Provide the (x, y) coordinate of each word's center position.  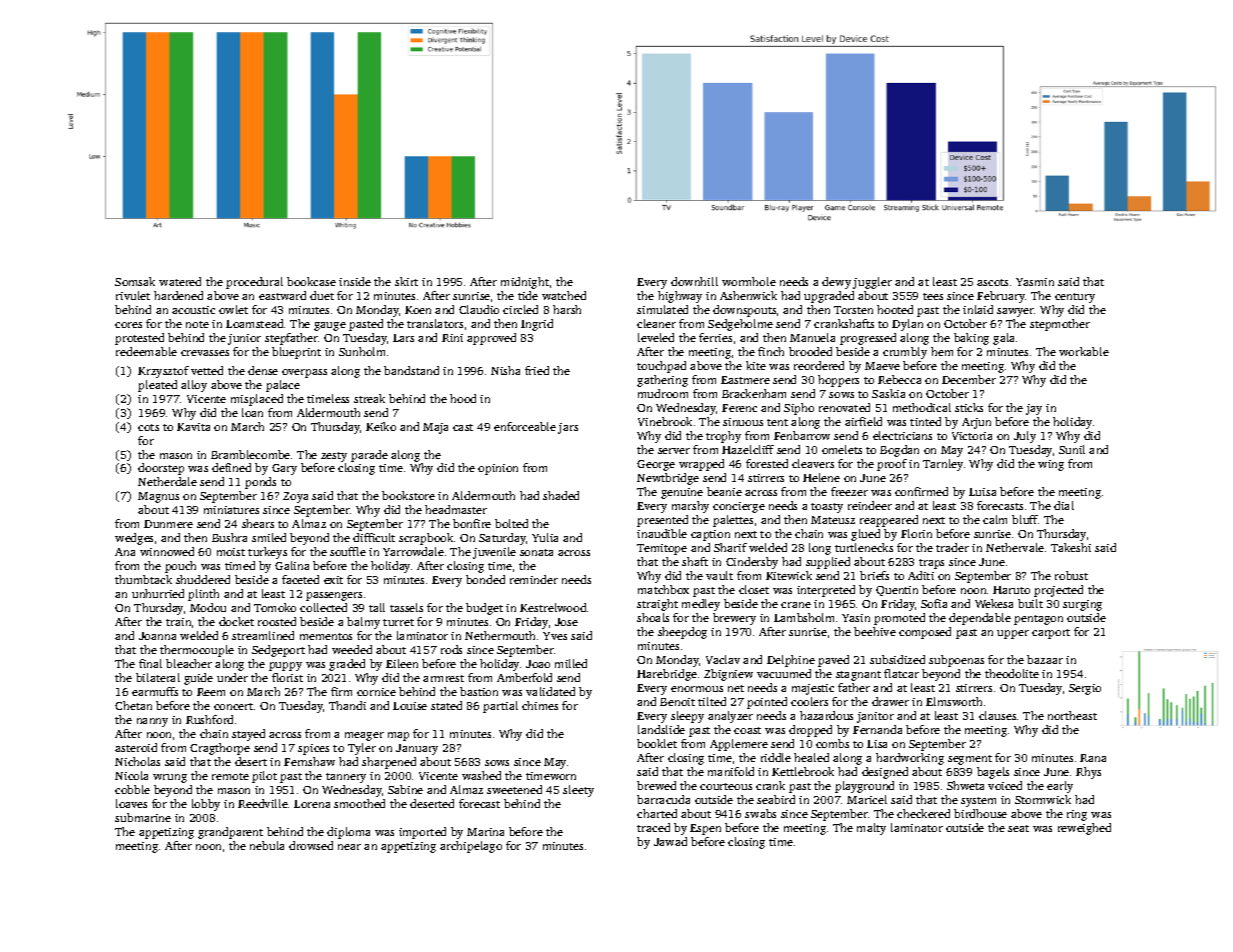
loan (252, 412)
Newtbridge (668, 479)
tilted (712, 701)
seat (1018, 828)
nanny (152, 722)
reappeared (889, 521)
